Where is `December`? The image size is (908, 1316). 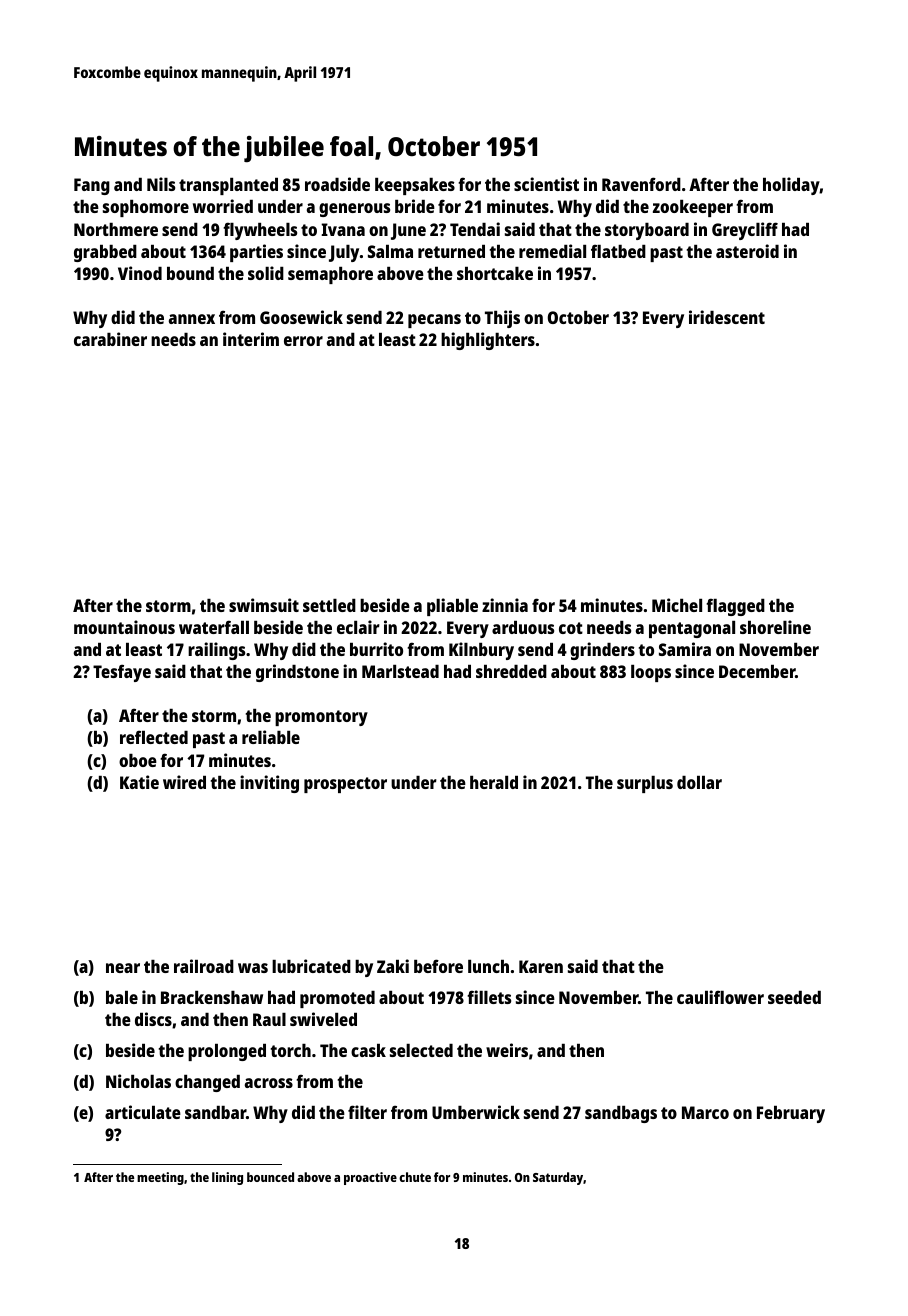
December is located at coordinates (757, 671).
